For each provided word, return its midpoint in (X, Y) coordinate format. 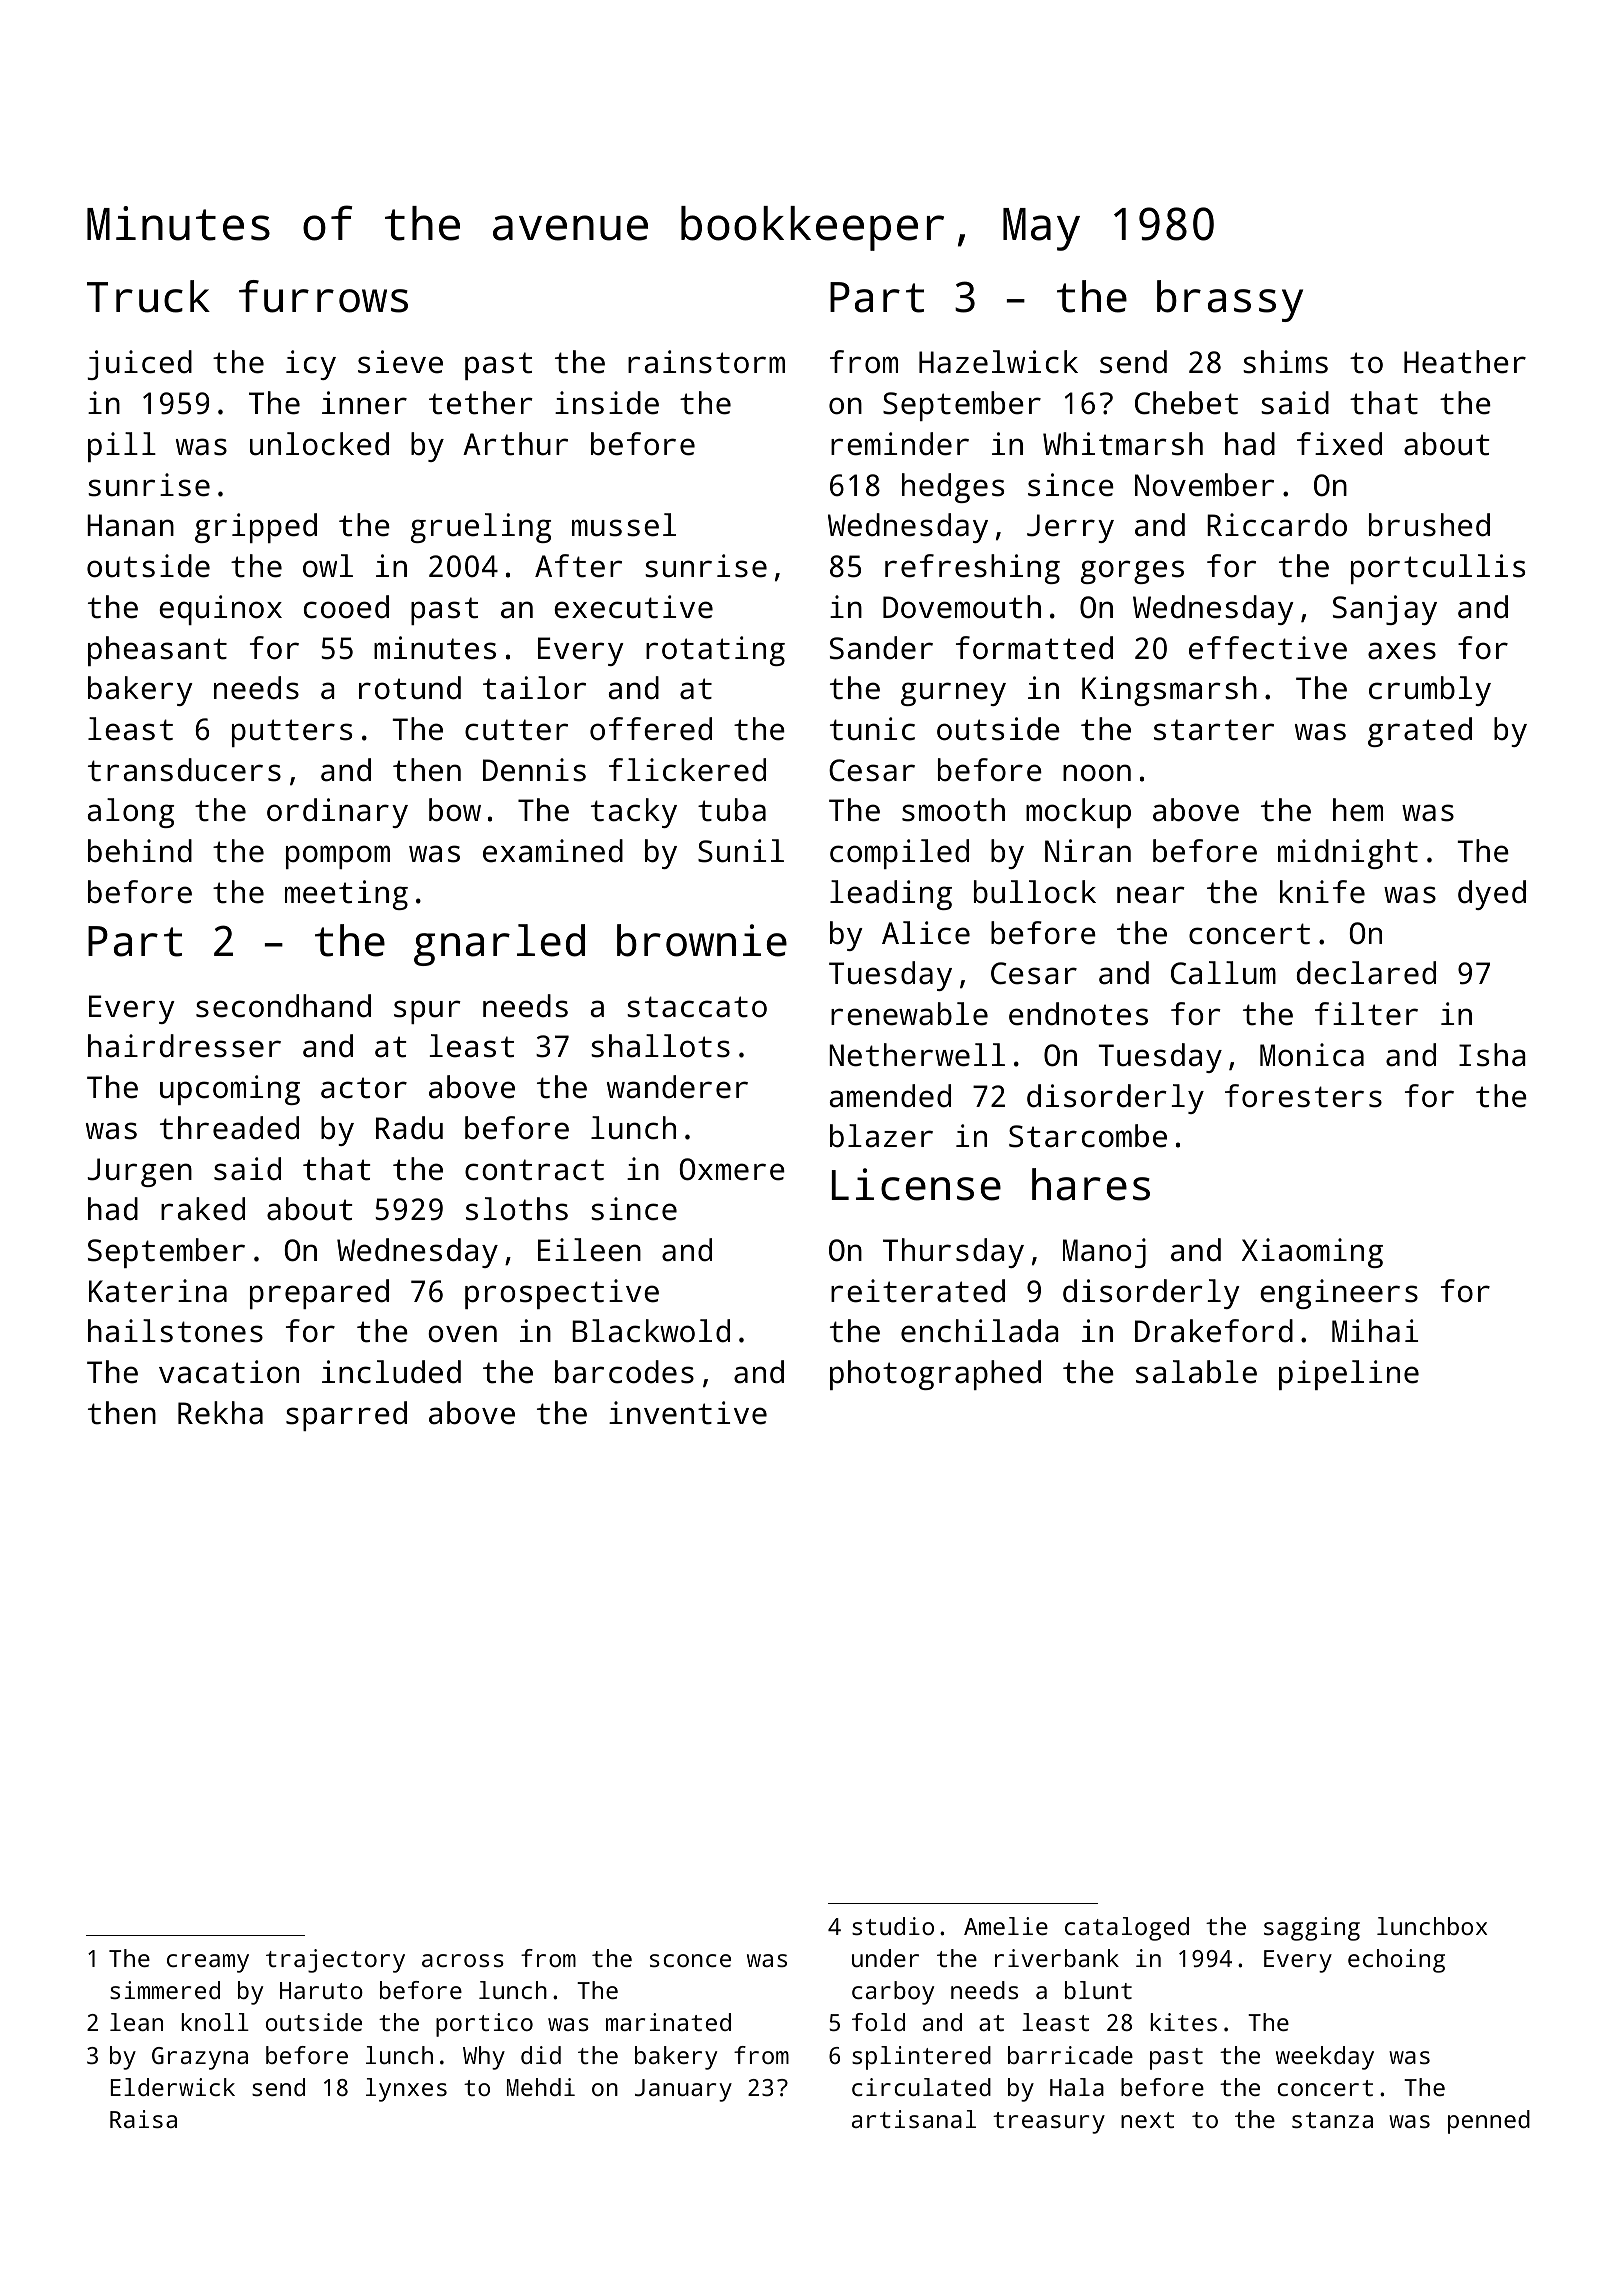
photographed (935, 1375)
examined (553, 851)
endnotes (1078, 1014)
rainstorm (706, 362)
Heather (1465, 362)
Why (484, 2058)
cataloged (1127, 1929)
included (391, 1372)
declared (1366, 973)
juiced (139, 365)
